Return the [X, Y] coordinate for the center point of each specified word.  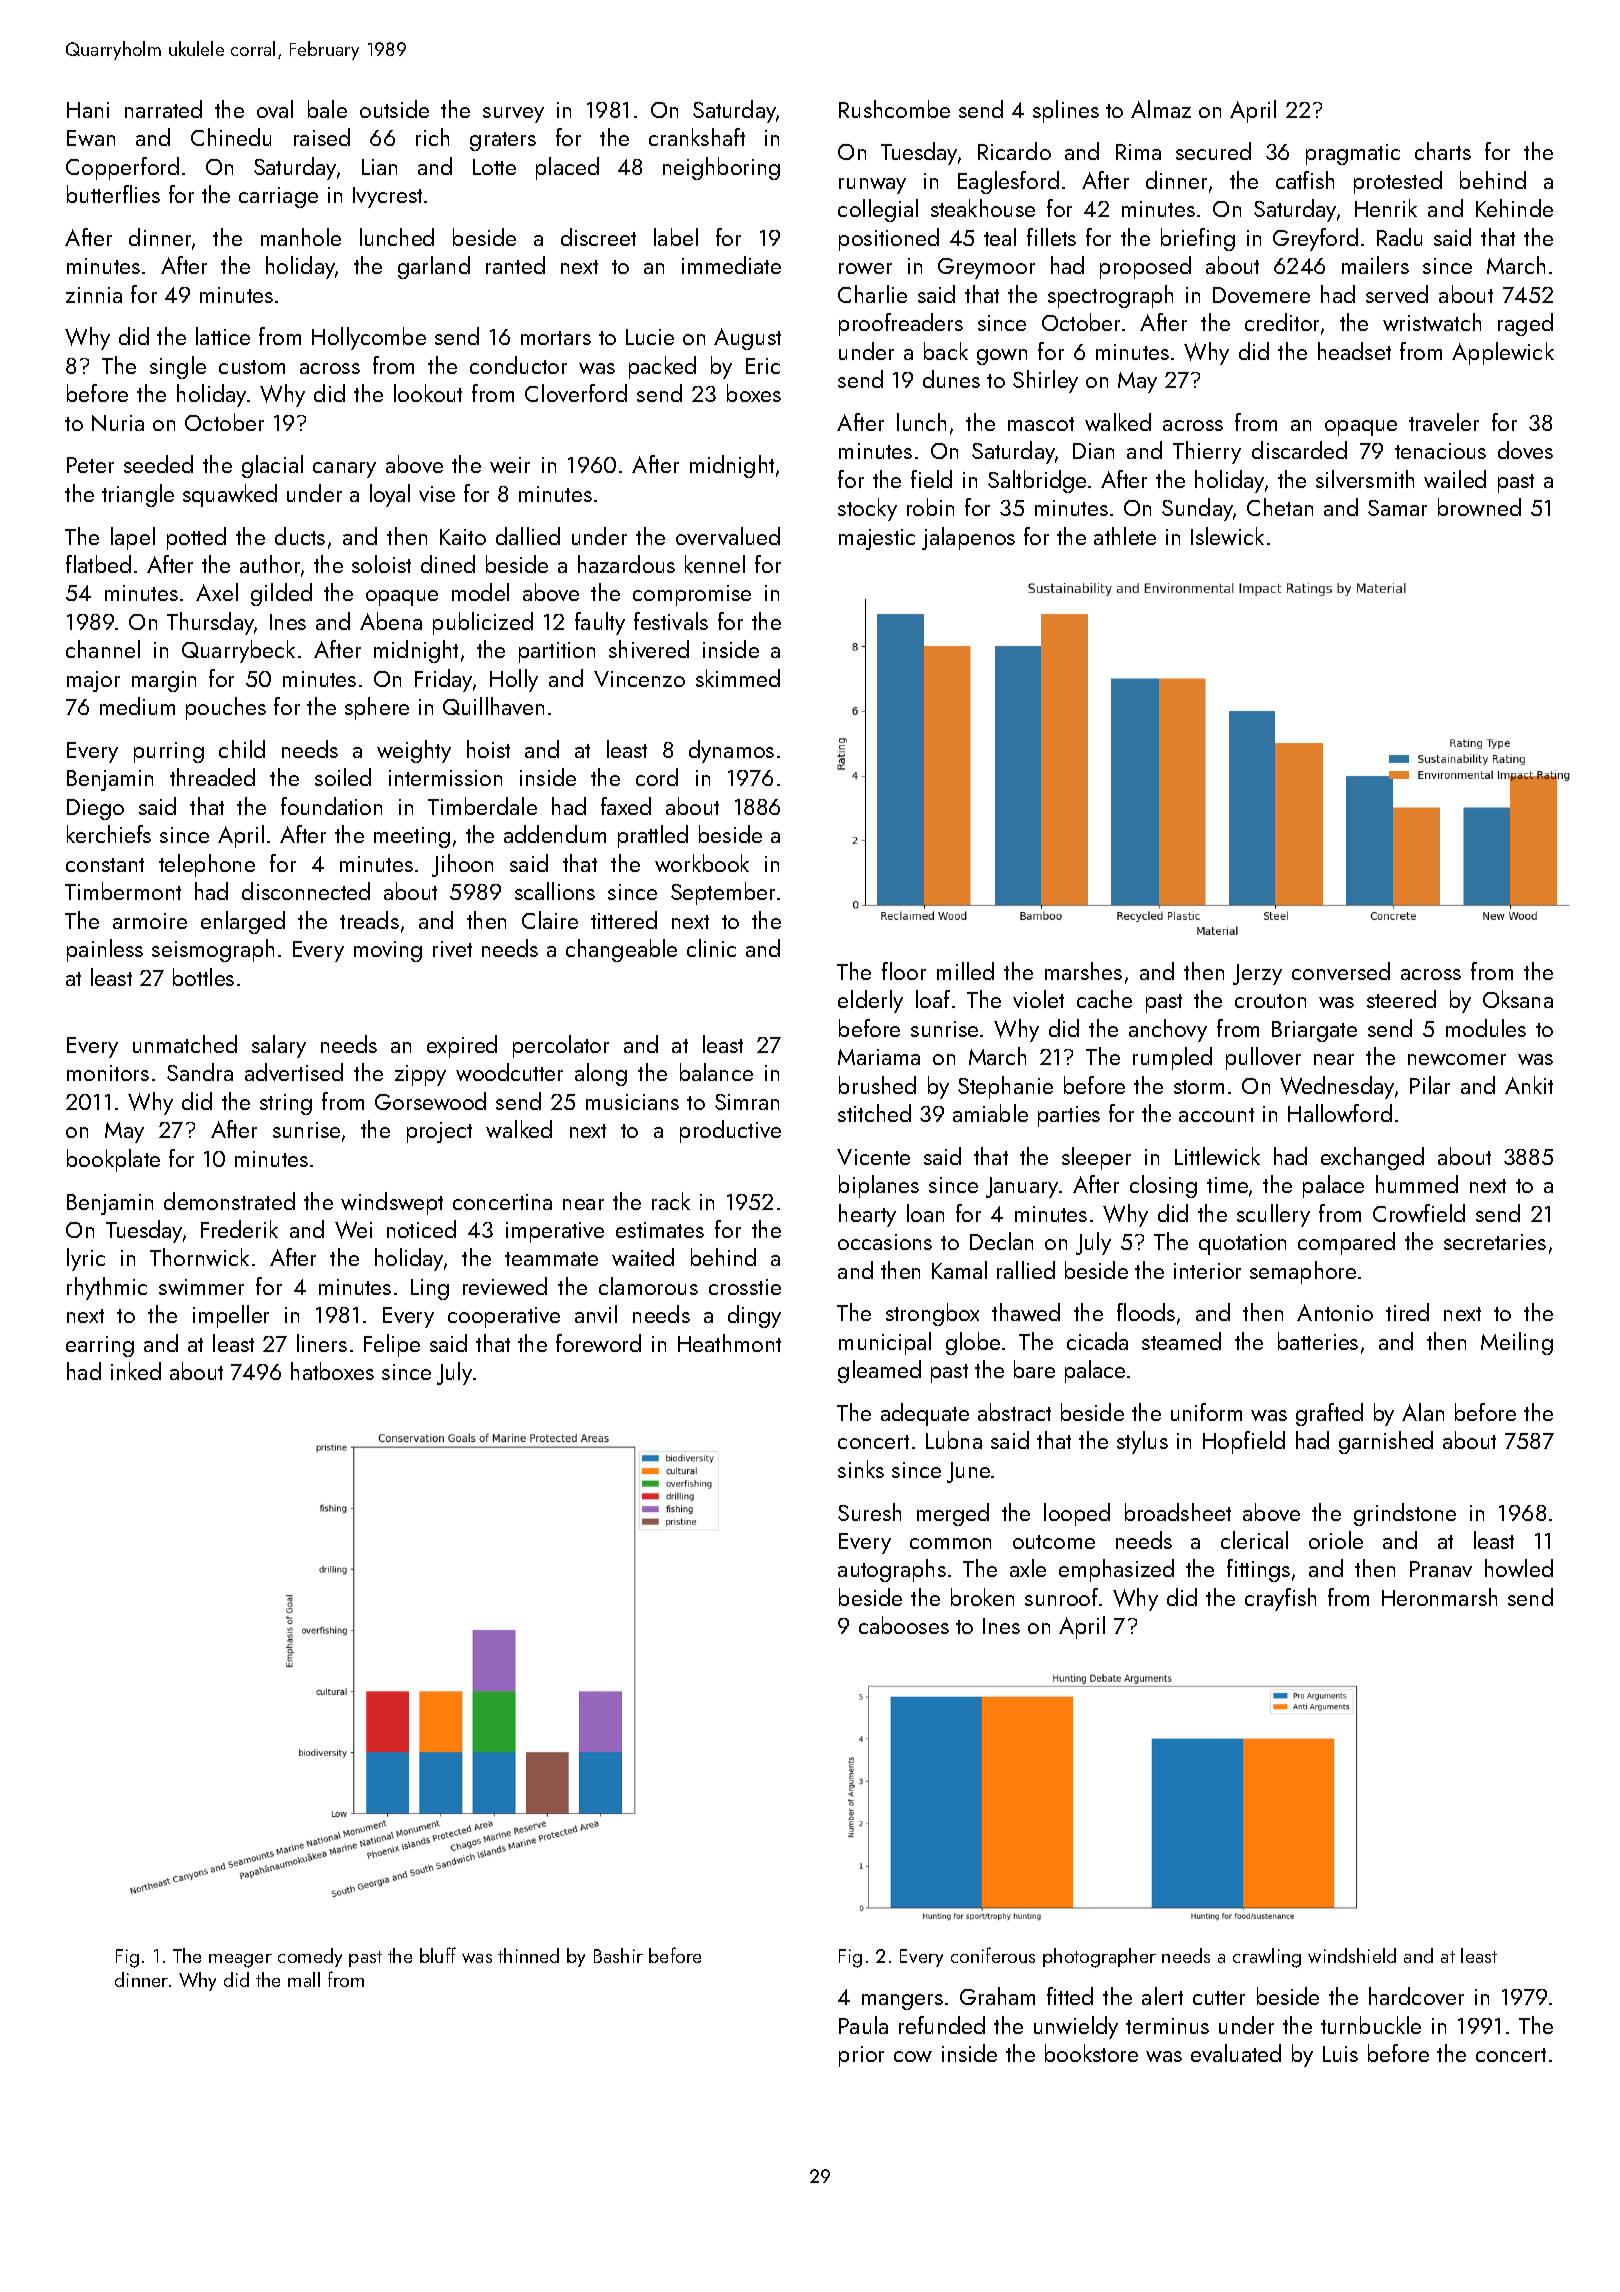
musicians [632, 1102]
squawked [230, 495]
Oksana [1518, 999]
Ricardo [1014, 151]
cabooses [904, 1625]
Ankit [1529, 1085]
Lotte [494, 167]
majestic [877, 539]
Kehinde [1514, 208]
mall [304, 1979]
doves [1525, 450]
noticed [421, 1229]
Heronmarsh [1439, 1597]
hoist [488, 749]
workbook [702, 863]
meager [240, 1961]
